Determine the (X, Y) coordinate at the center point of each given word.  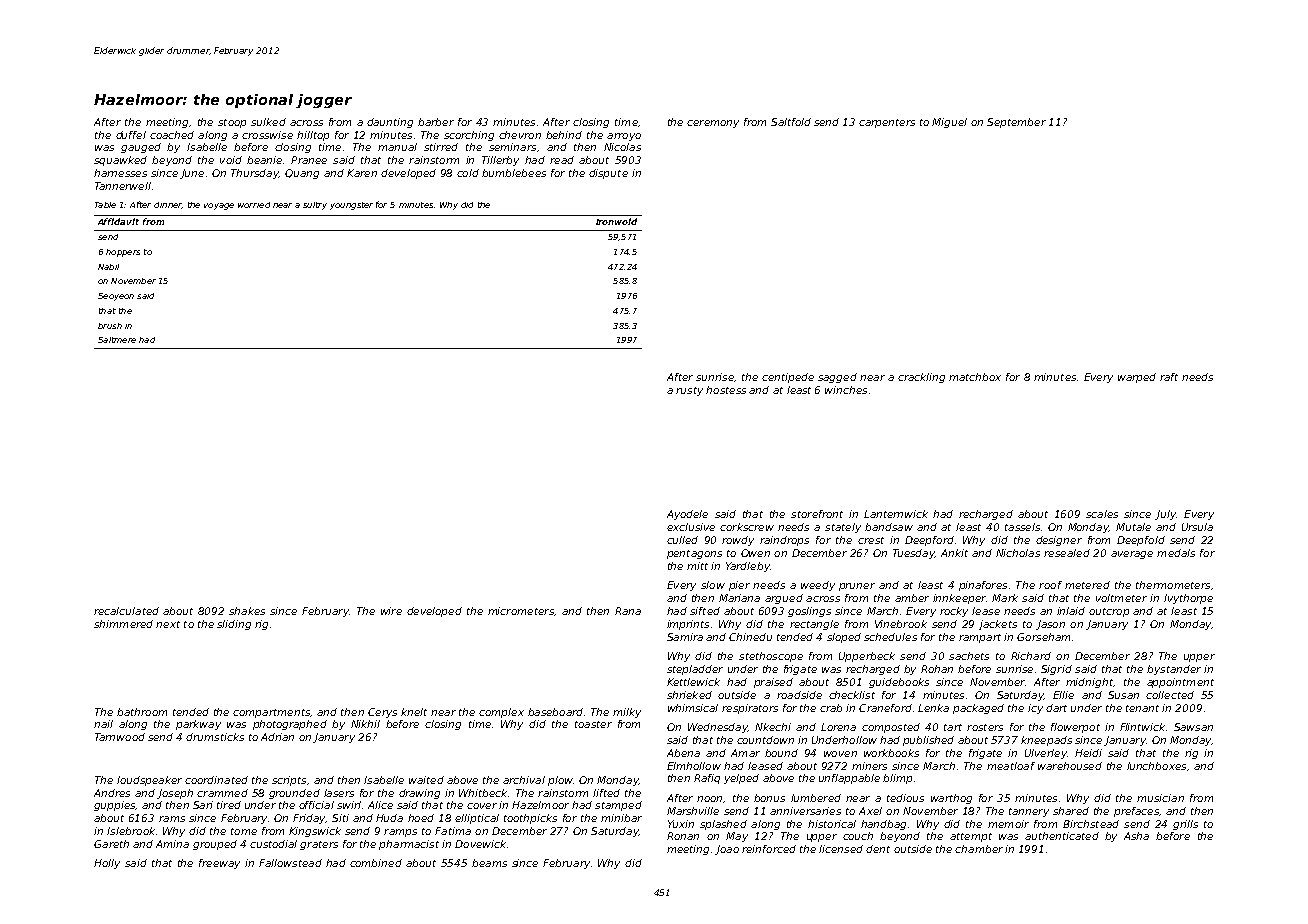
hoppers (123, 253)
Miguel (949, 123)
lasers (339, 793)
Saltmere (117, 340)
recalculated (126, 611)
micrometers (521, 611)
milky (627, 713)
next (168, 624)
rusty (689, 391)
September (1016, 123)
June (192, 174)
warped (1137, 378)
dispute (608, 174)
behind (564, 135)
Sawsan (1193, 727)
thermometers (1173, 585)
